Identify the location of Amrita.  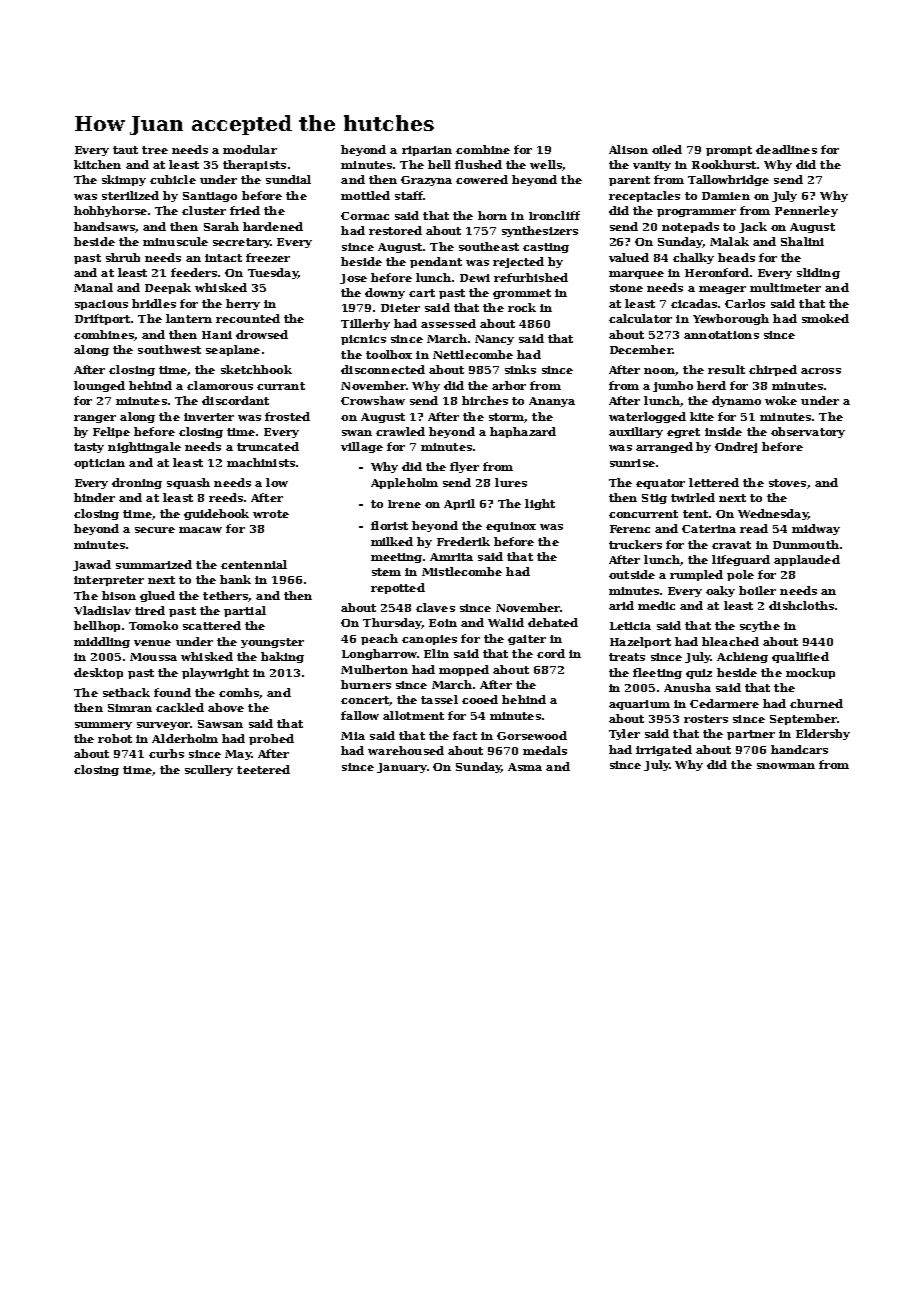
(451, 557).
